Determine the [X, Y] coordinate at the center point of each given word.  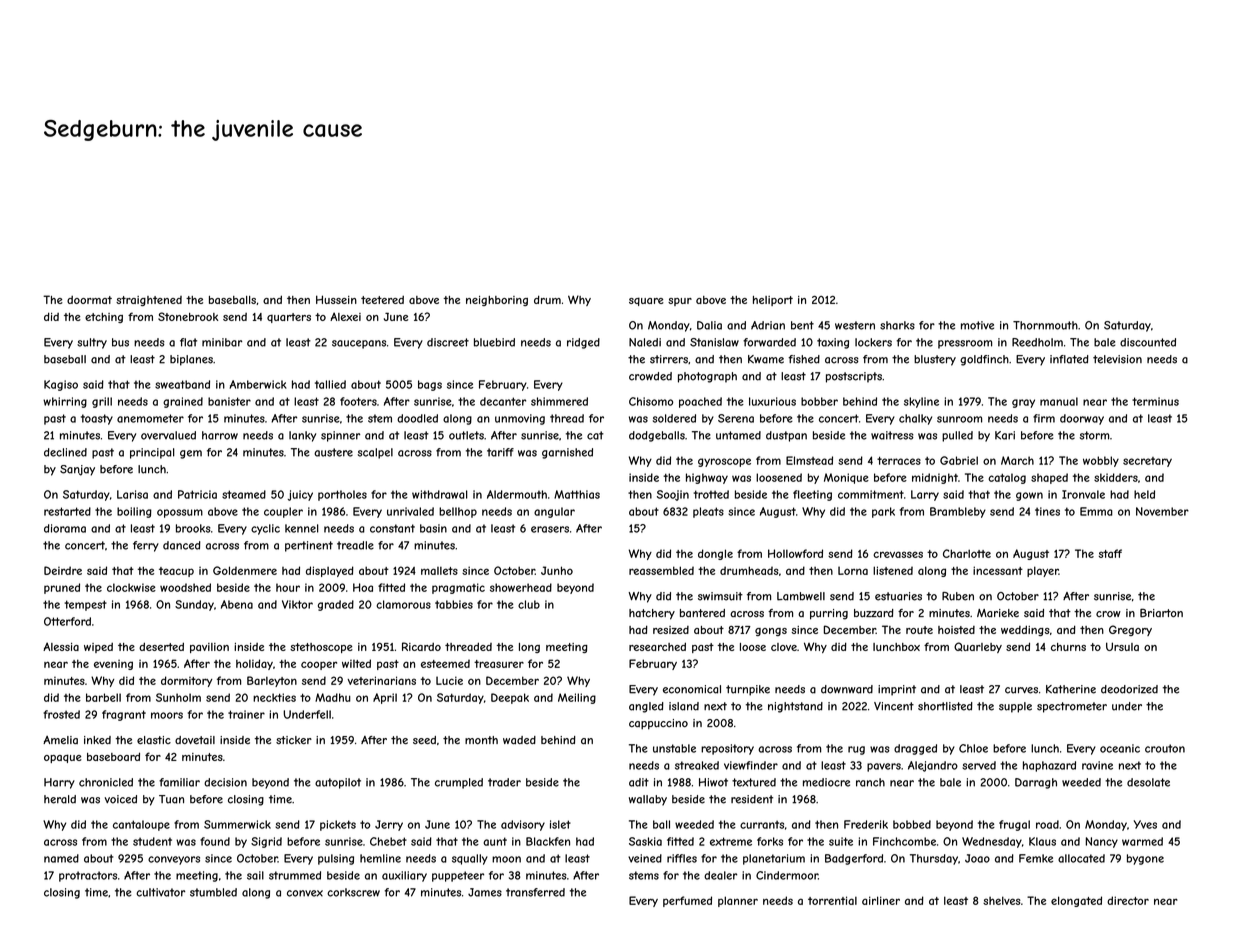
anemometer [150, 418]
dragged [915, 749]
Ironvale [1083, 494]
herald [60, 799]
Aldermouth [517, 494]
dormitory [186, 681]
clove [784, 647]
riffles [682, 858]
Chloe [973, 748]
